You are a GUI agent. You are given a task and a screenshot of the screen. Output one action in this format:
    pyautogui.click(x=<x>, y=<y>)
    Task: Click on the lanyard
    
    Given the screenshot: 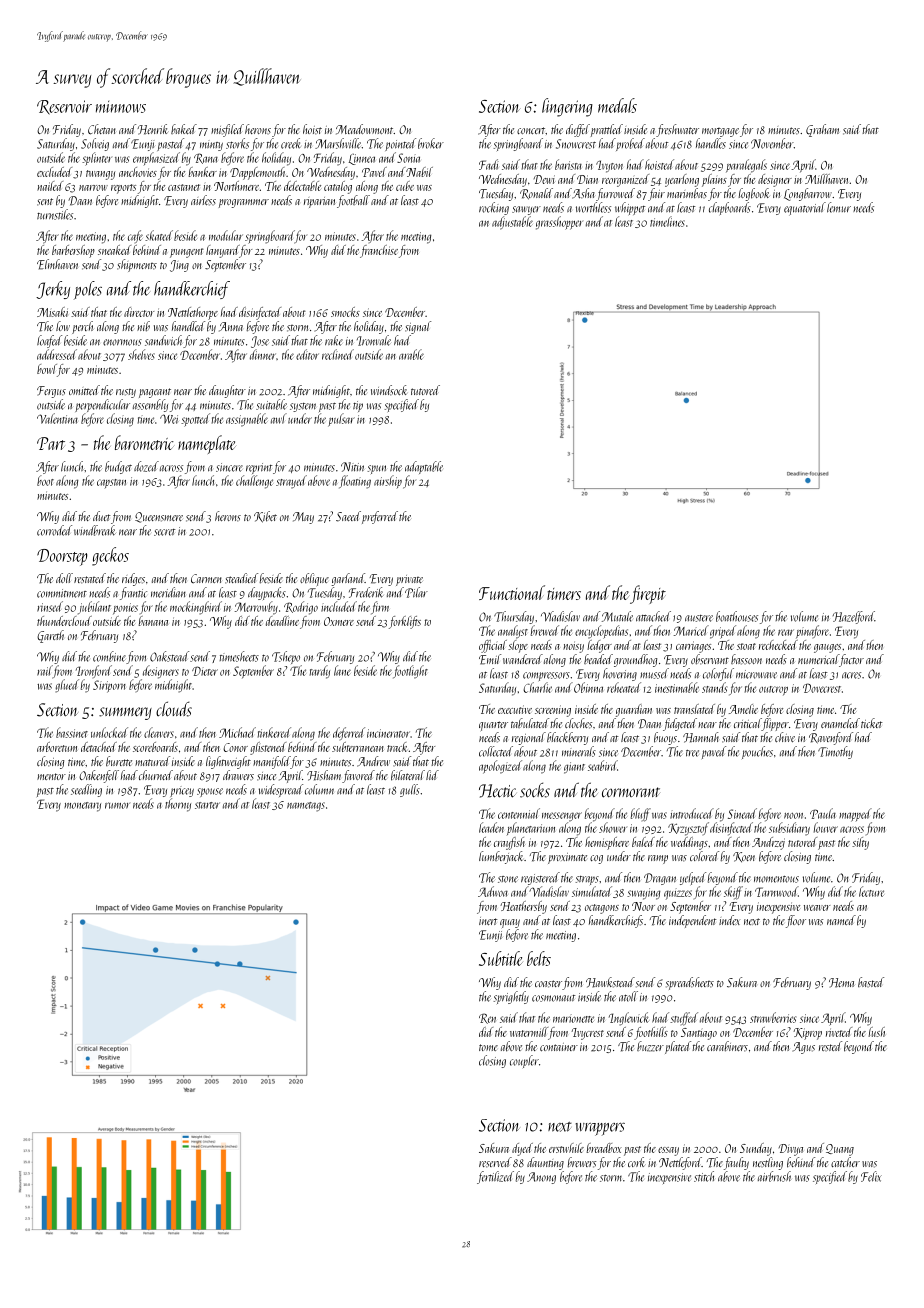 What is the action you would take?
    pyautogui.click(x=222, y=251)
